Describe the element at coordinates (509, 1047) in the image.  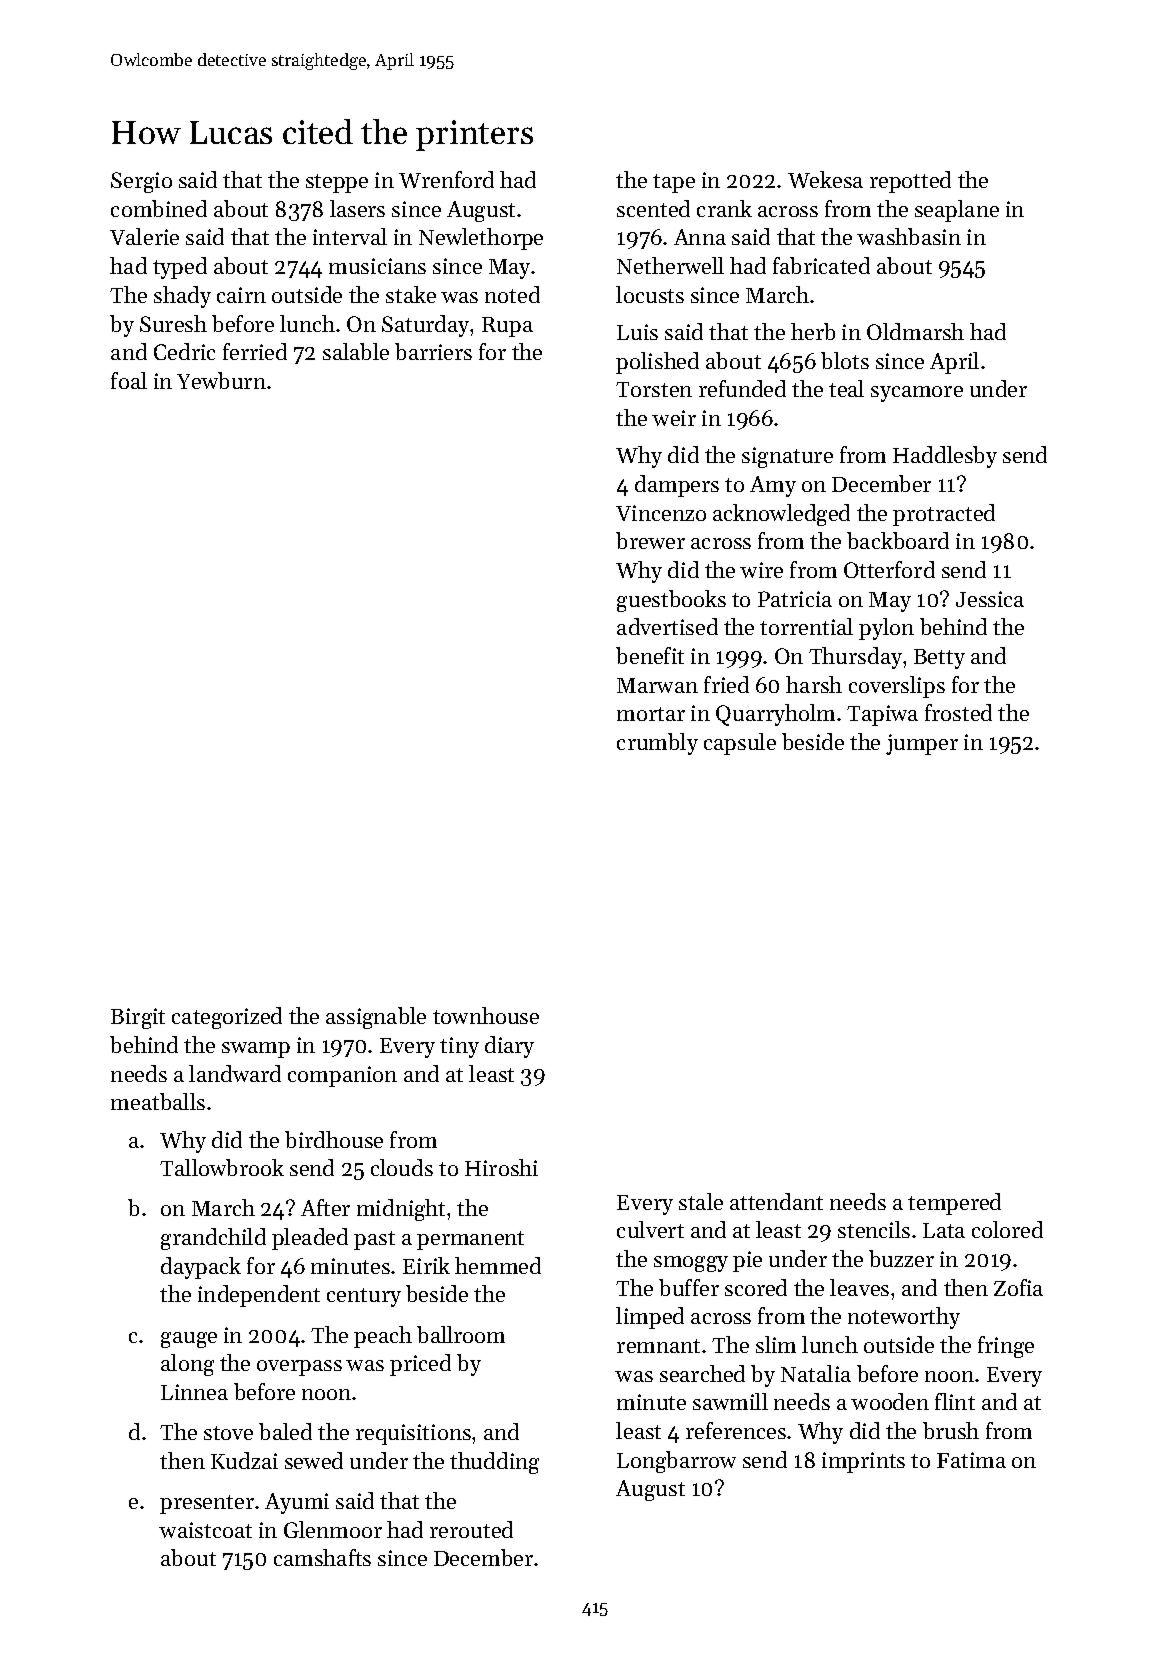
I see `diary` at that location.
